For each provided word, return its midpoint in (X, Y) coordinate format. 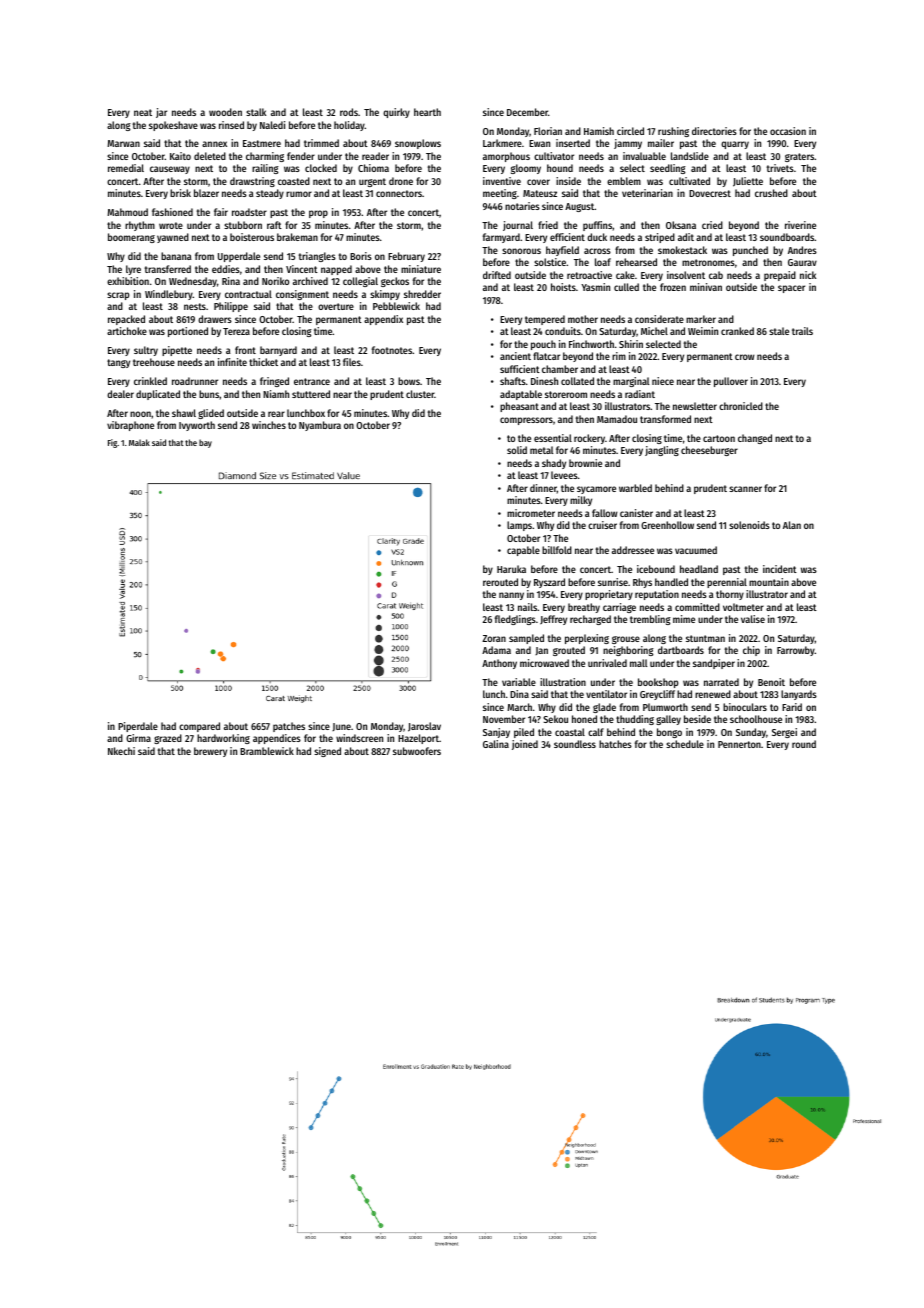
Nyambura (320, 426)
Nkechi (121, 751)
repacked (126, 320)
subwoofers (417, 751)
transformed (665, 419)
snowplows (418, 144)
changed (755, 439)
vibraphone (130, 426)
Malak (139, 442)
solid (517, 450)
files (352, 362)
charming (265, 157)
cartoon (719, 438)
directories (714, 131)
